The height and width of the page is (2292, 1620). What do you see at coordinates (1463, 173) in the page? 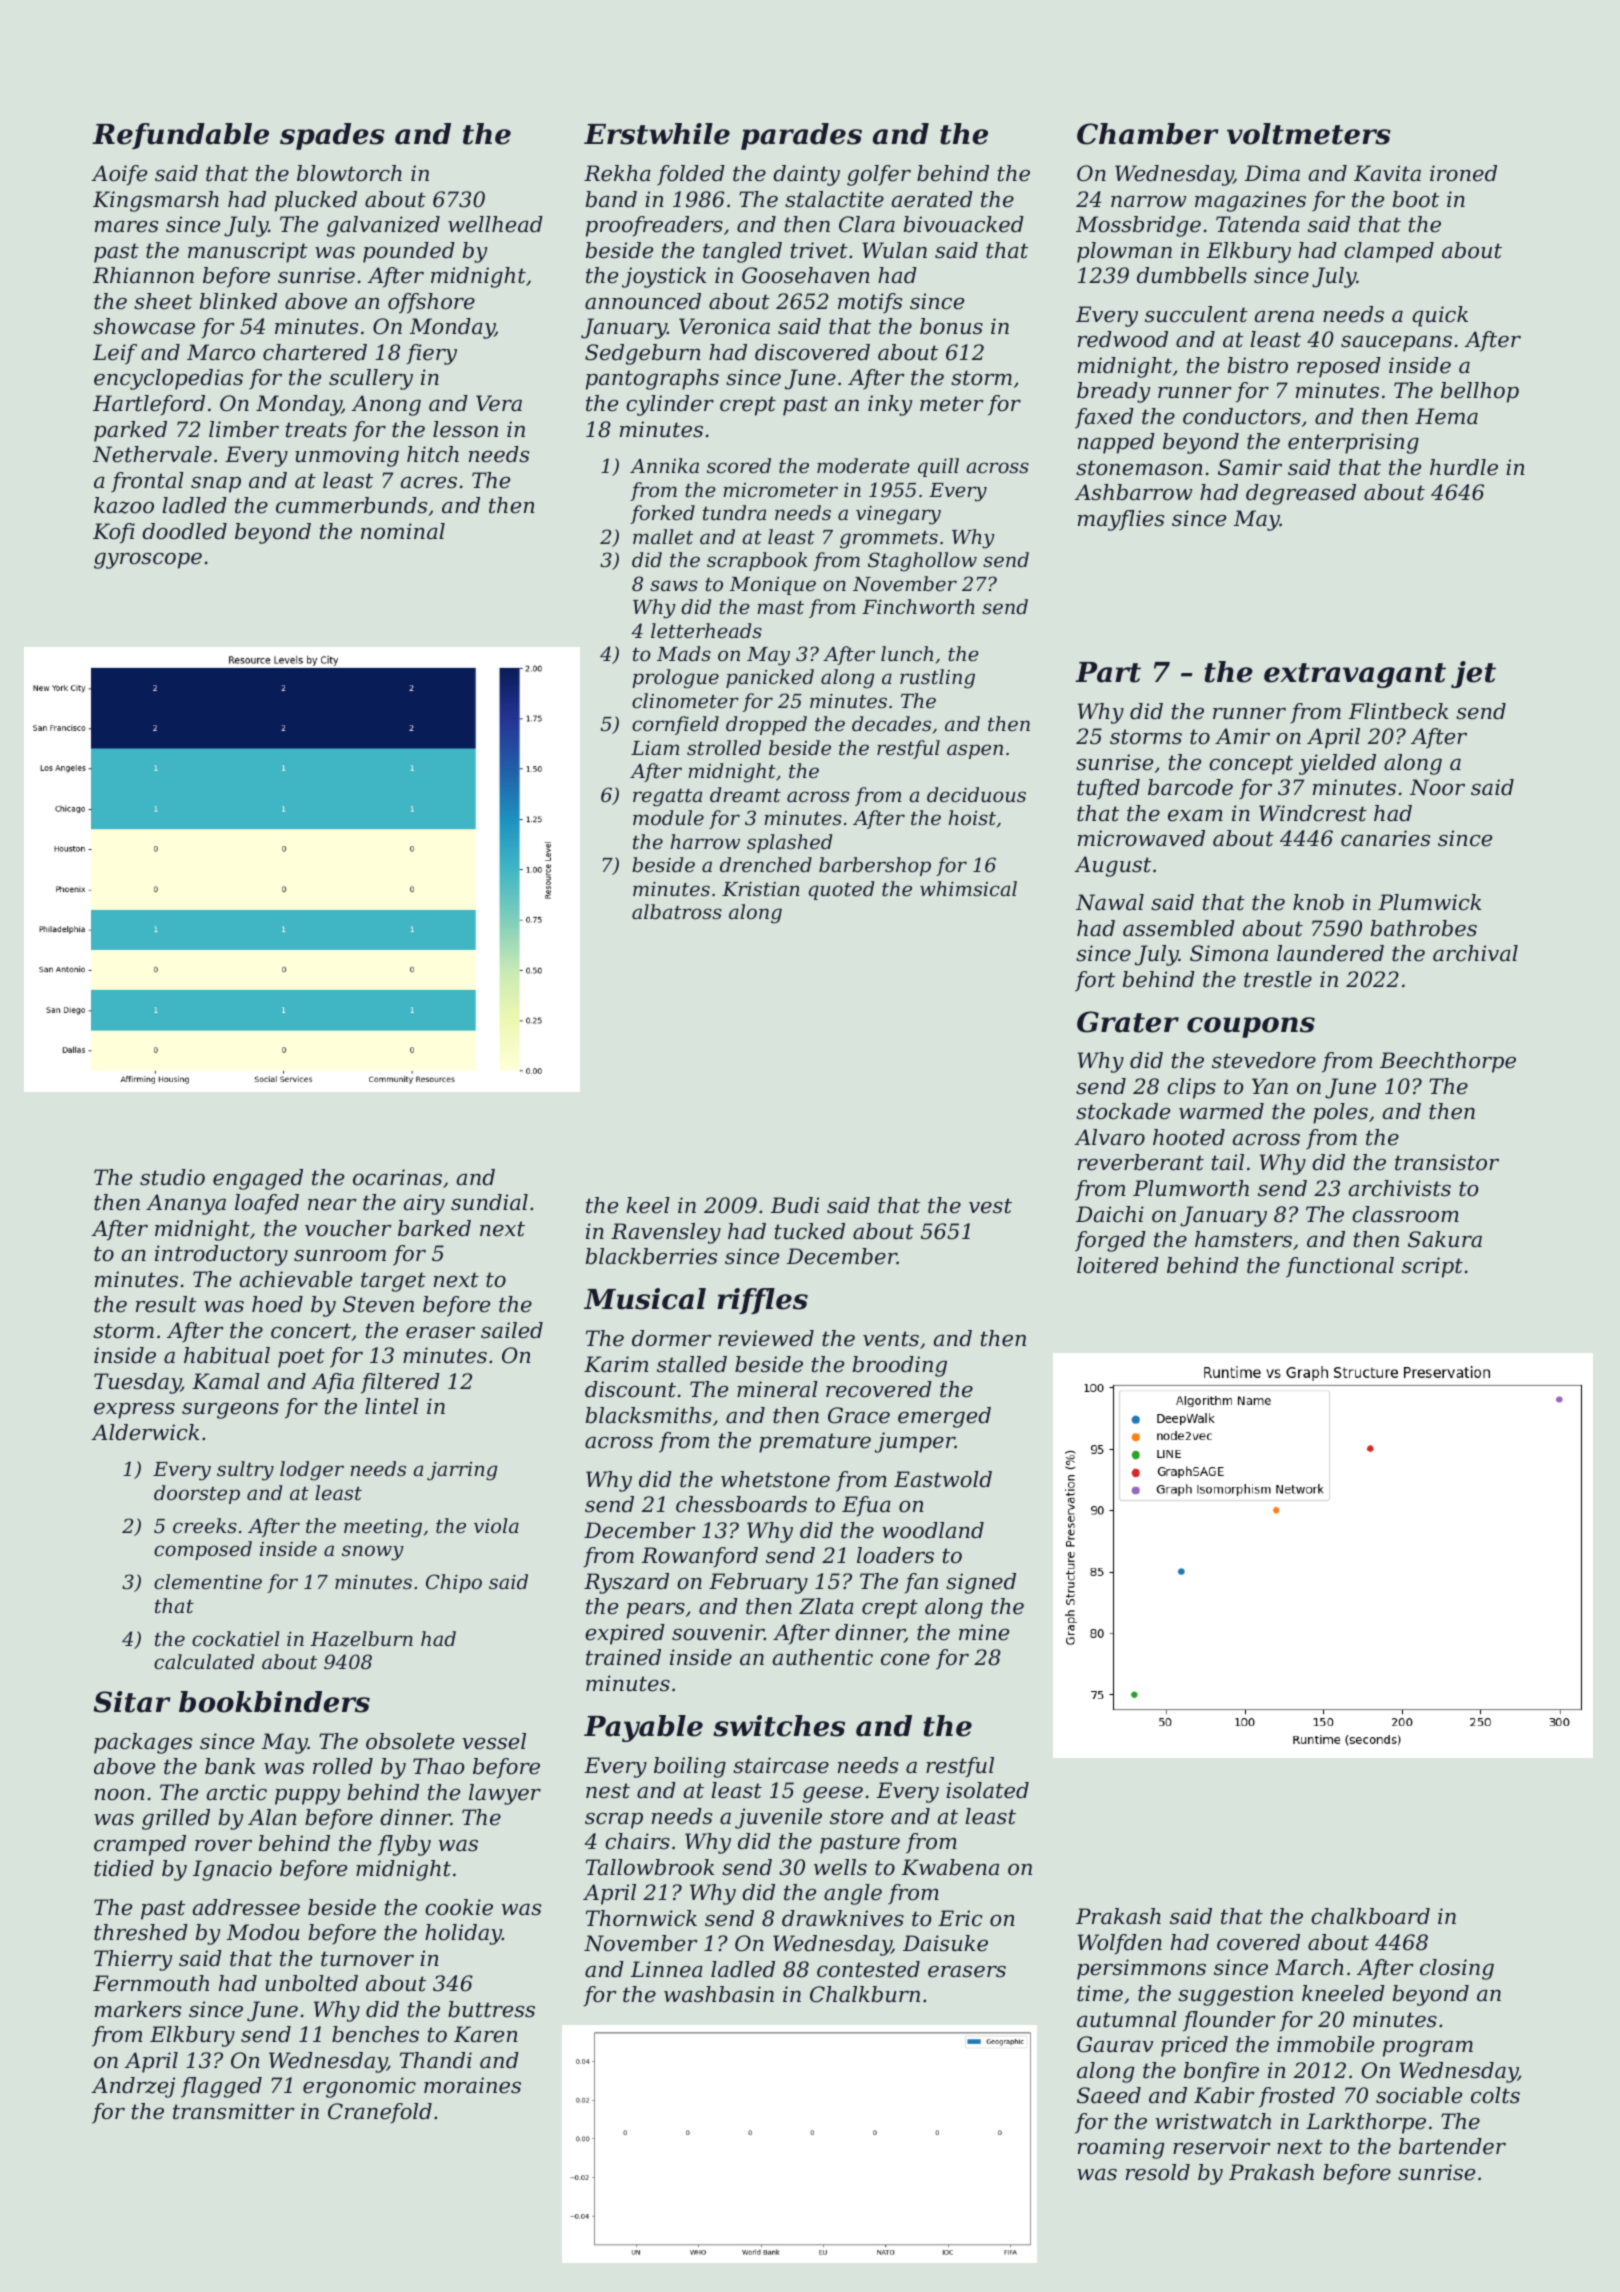
I see `ironed` at bounding box center [1463, 173].
